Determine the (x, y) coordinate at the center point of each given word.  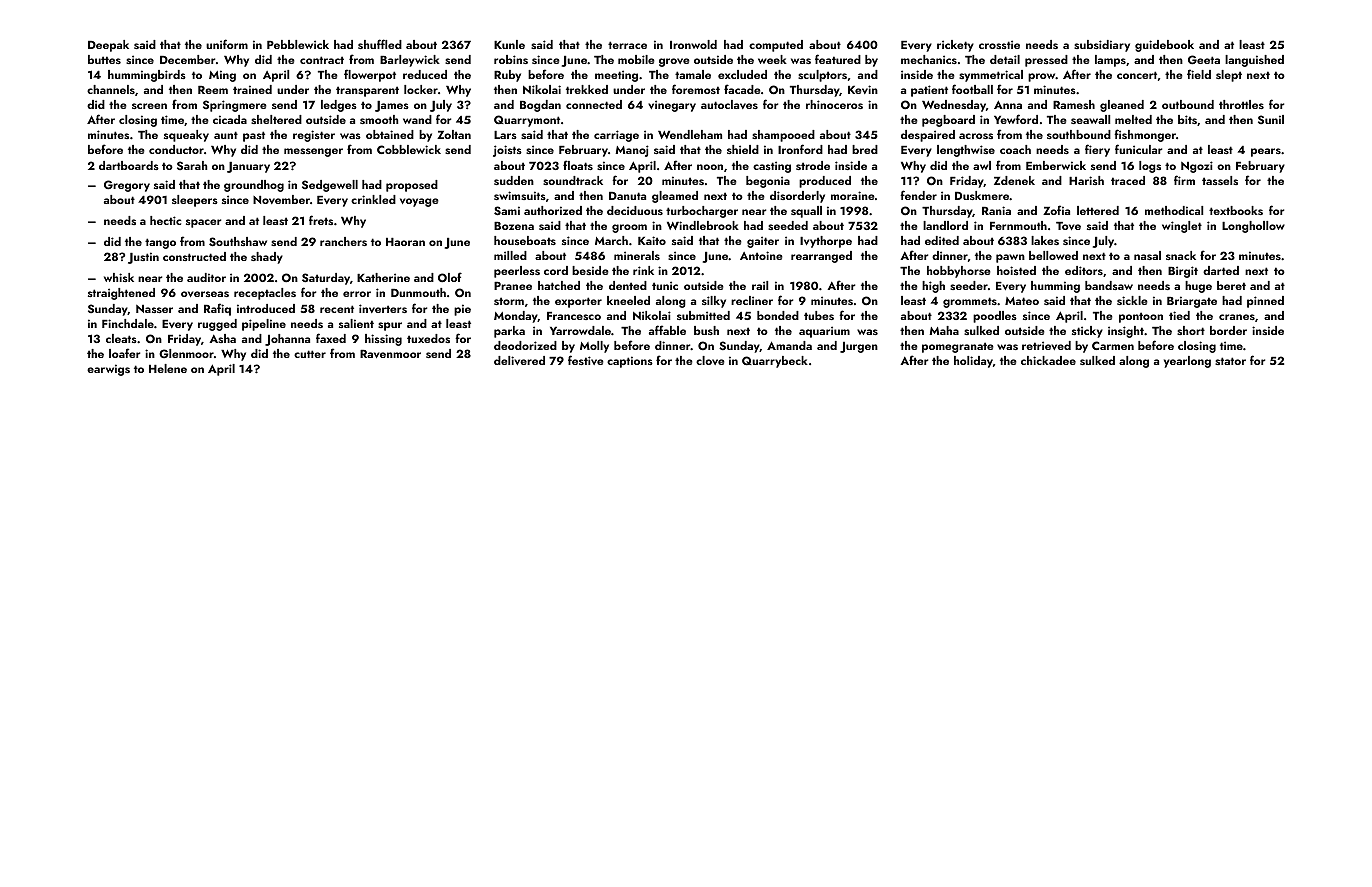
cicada (230, 119)
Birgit (1183, 272)
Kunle (509, 44)
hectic (165, 220)
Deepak (108, 46)
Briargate (1192, 302)
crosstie (999, 44)
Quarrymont (527, 121)
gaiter (763, 242)
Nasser (154, 309)
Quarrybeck (775, 362)
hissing (383, 340)
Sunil (1271, 119)
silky (714, 302)
